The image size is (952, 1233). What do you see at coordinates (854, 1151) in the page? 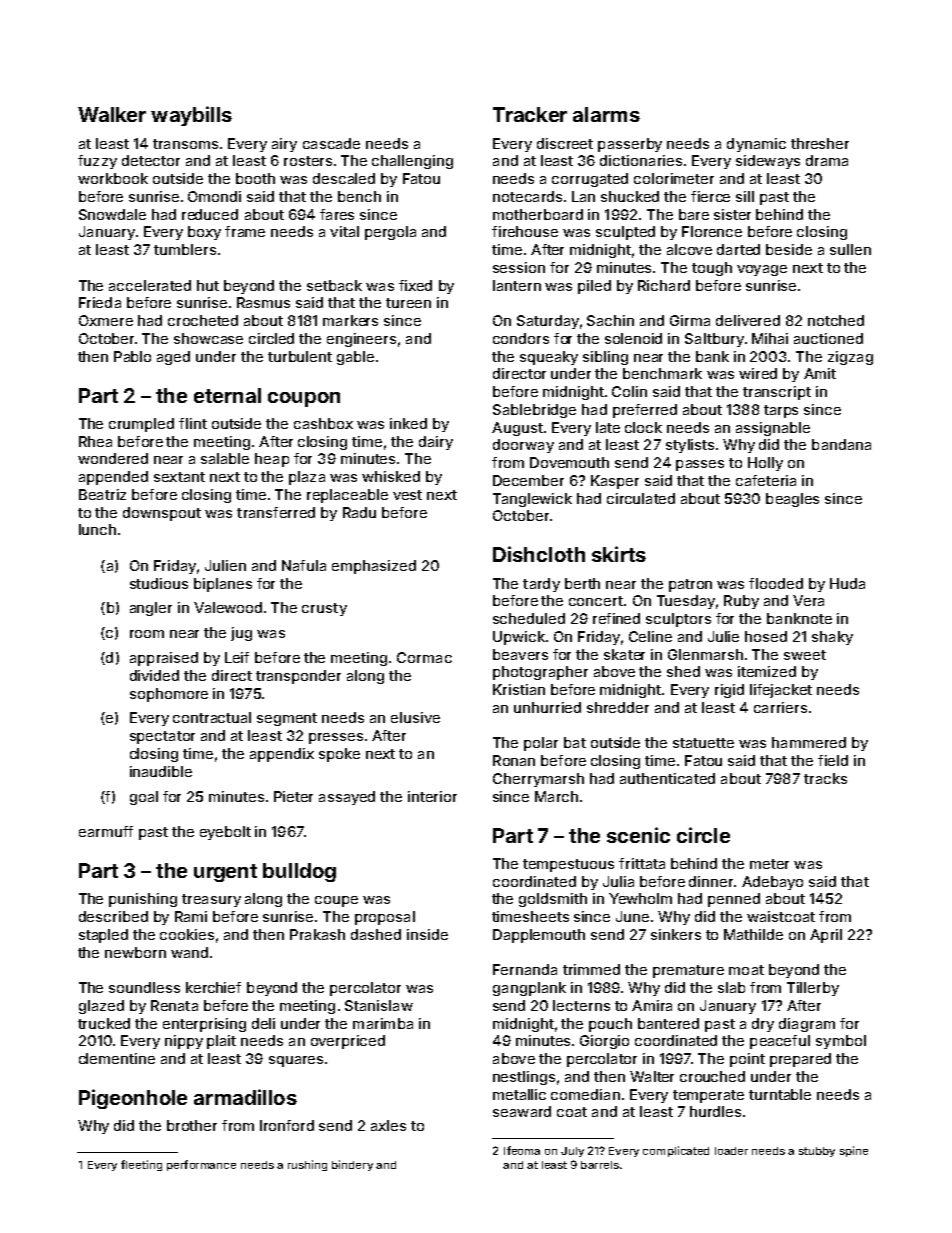
I see `spine` at bounding box center [854, 1151].
